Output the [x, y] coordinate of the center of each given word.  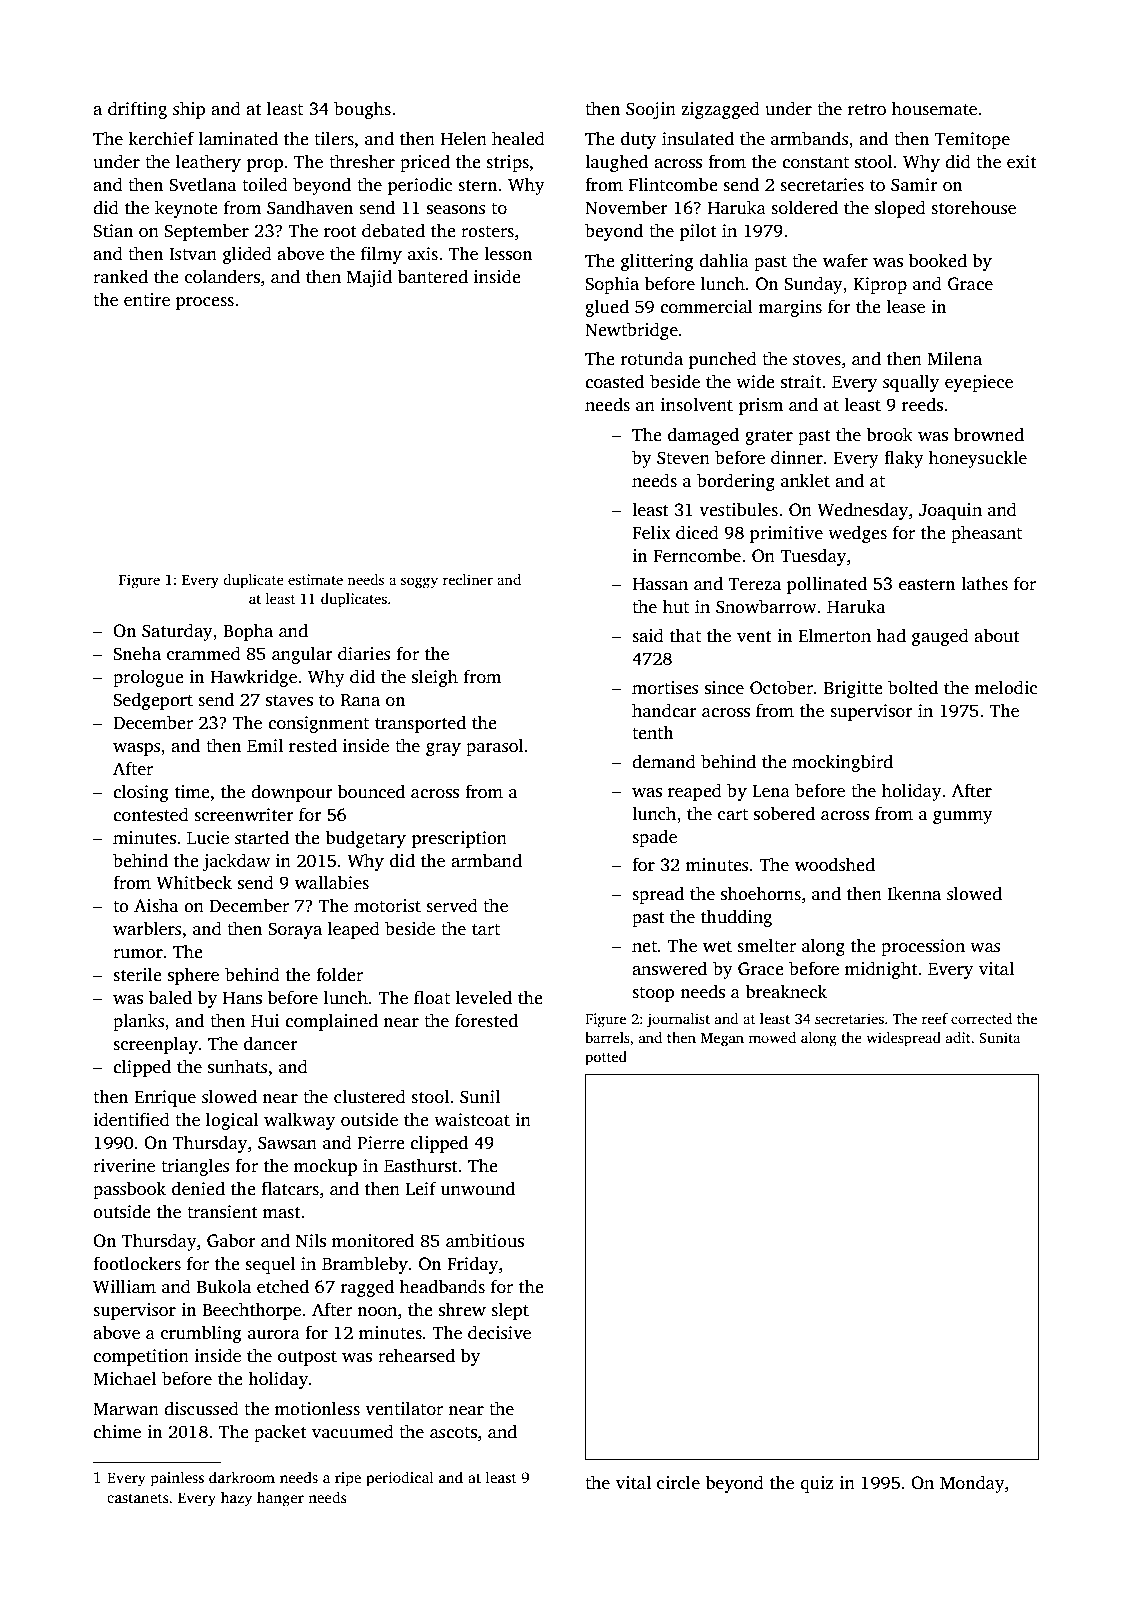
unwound [478, 1188]
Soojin [651, 110]
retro [867, 110]
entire [147, 300]
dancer [271, 1043]
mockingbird [842, 763]
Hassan [660, 584]
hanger [280, 1499]
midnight [881, 970]
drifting [137, 110]
